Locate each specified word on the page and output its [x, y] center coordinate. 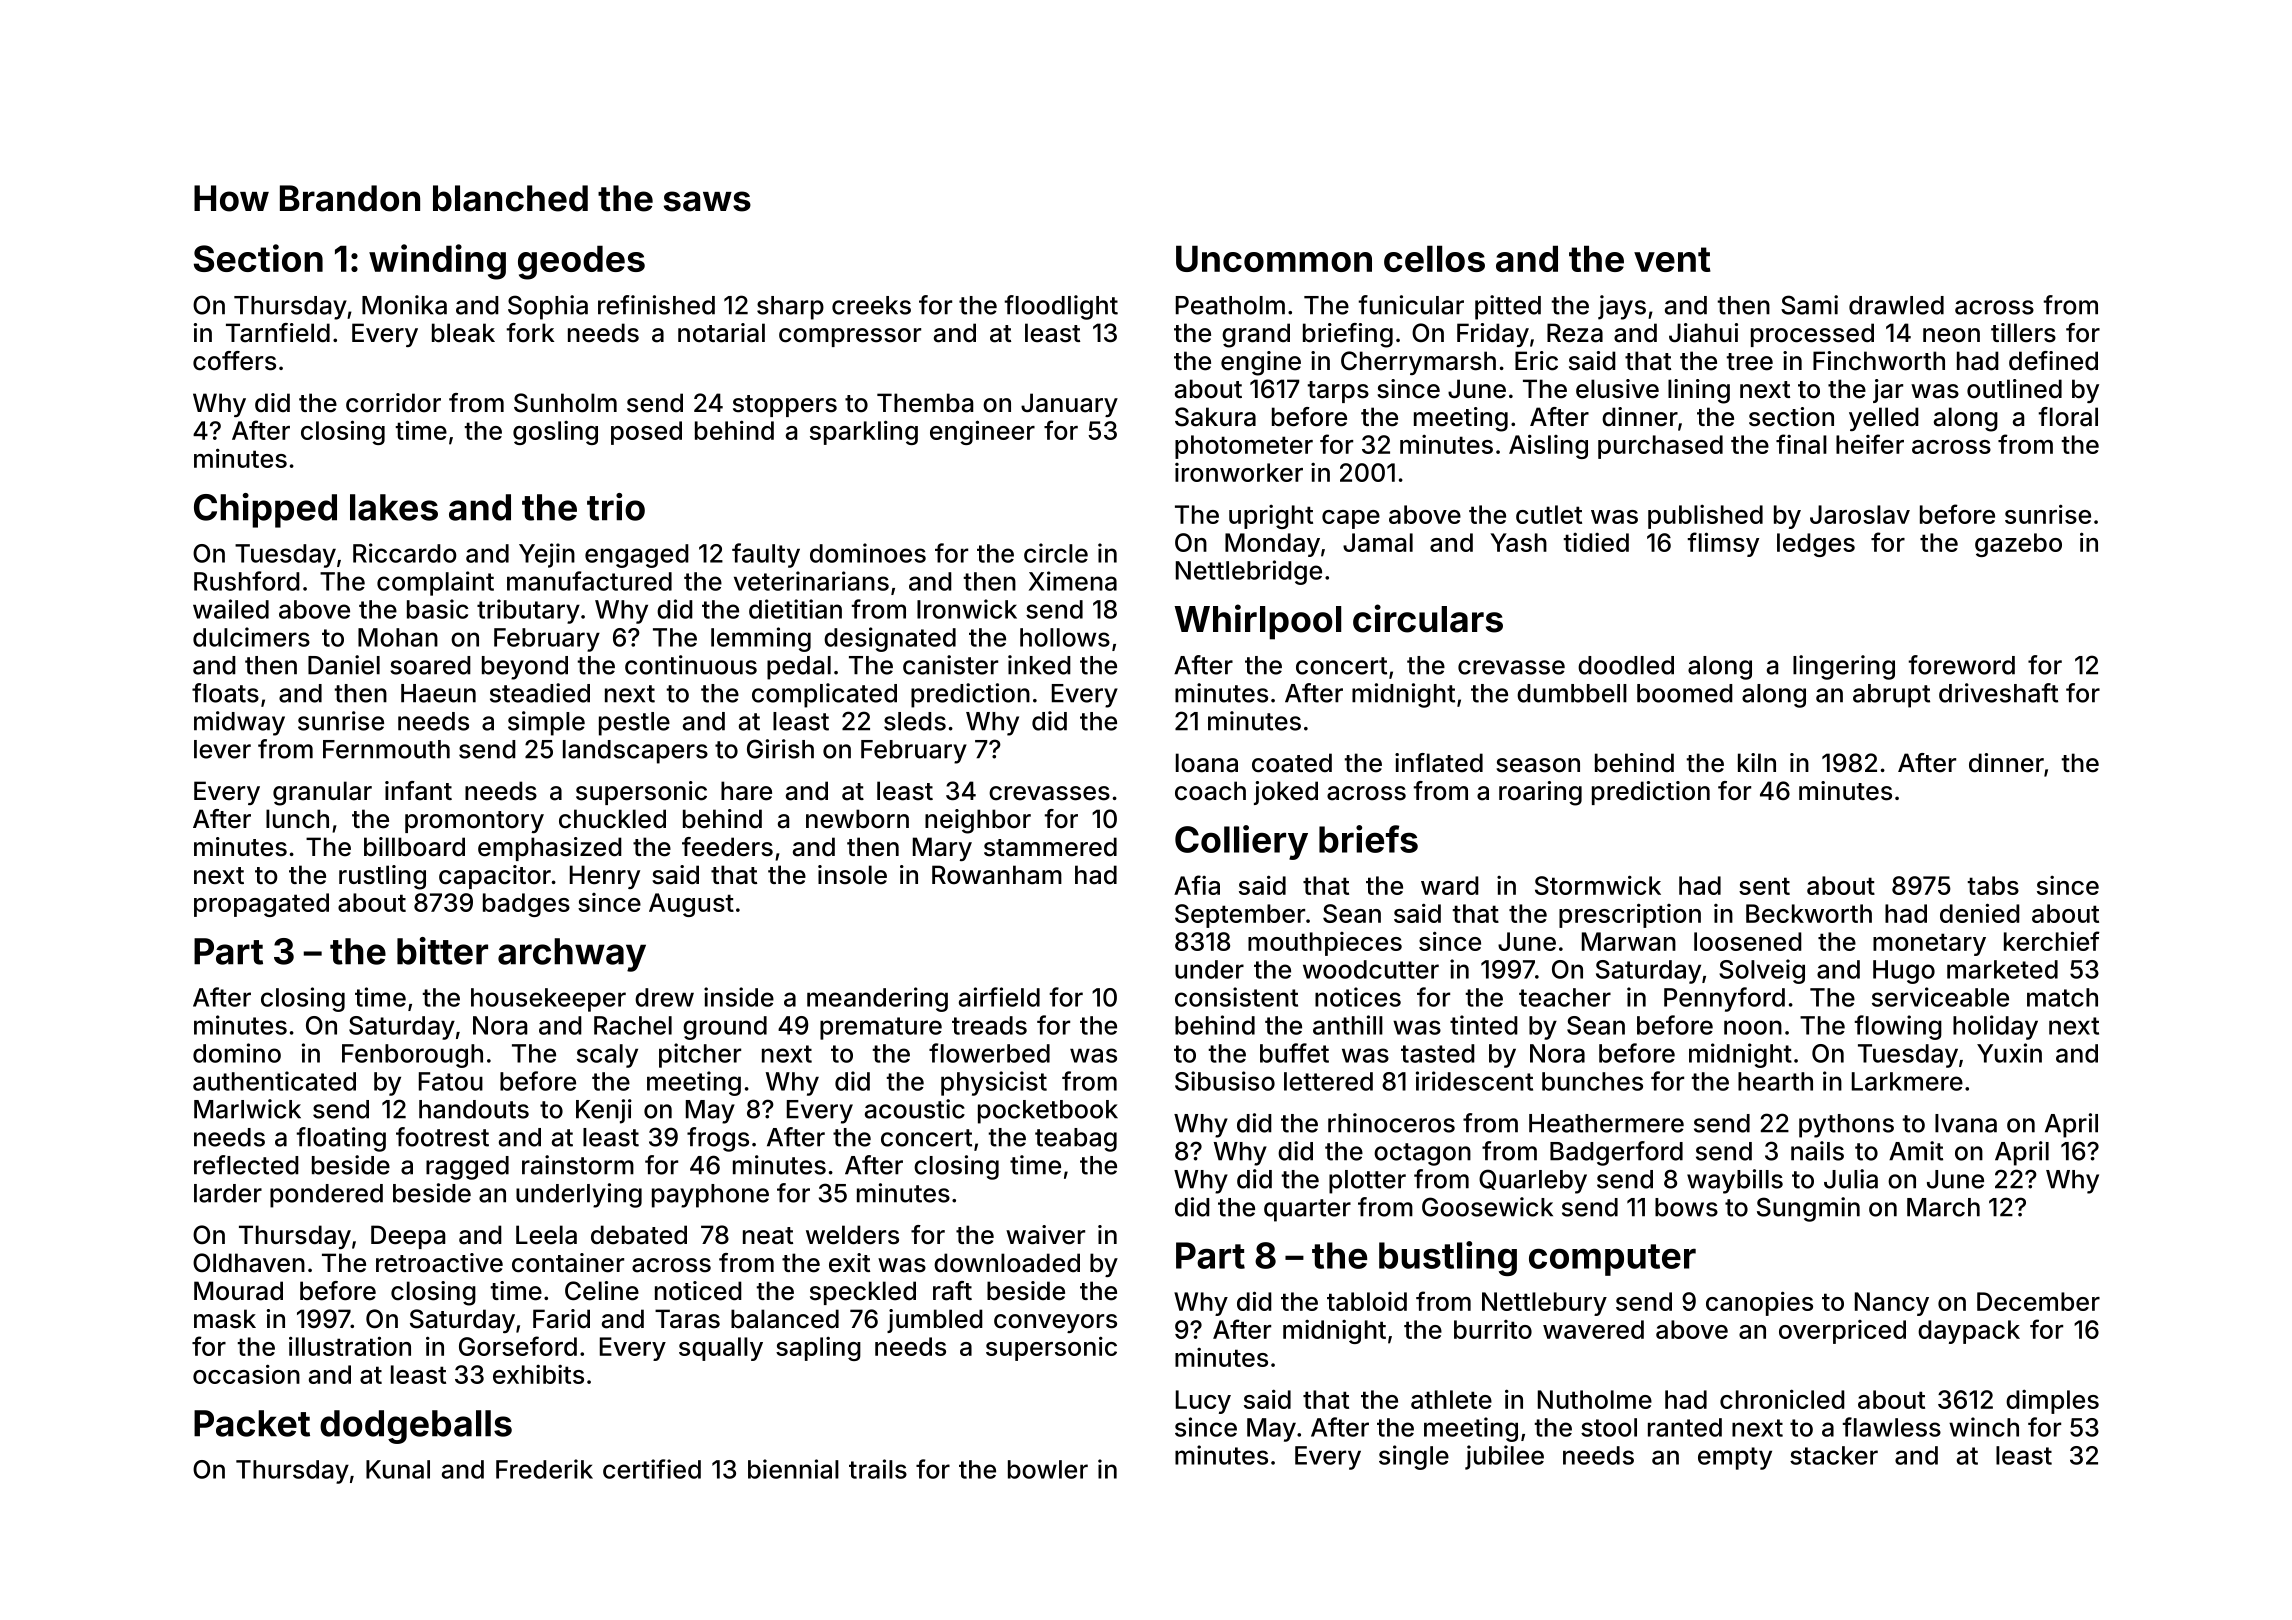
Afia [1197, 885]
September [1240, 916]
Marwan [1629, 941]
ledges [1816, 545]
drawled [1896, 305]
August [691, 905]
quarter [1307, 1210]
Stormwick [1598, 885]
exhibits [538, 1374]
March [1943, 1207]
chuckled [612, 819]
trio [616, 507]
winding [437, 262]
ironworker [1239, 472]
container [568, 1263]
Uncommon [1274, 258]
